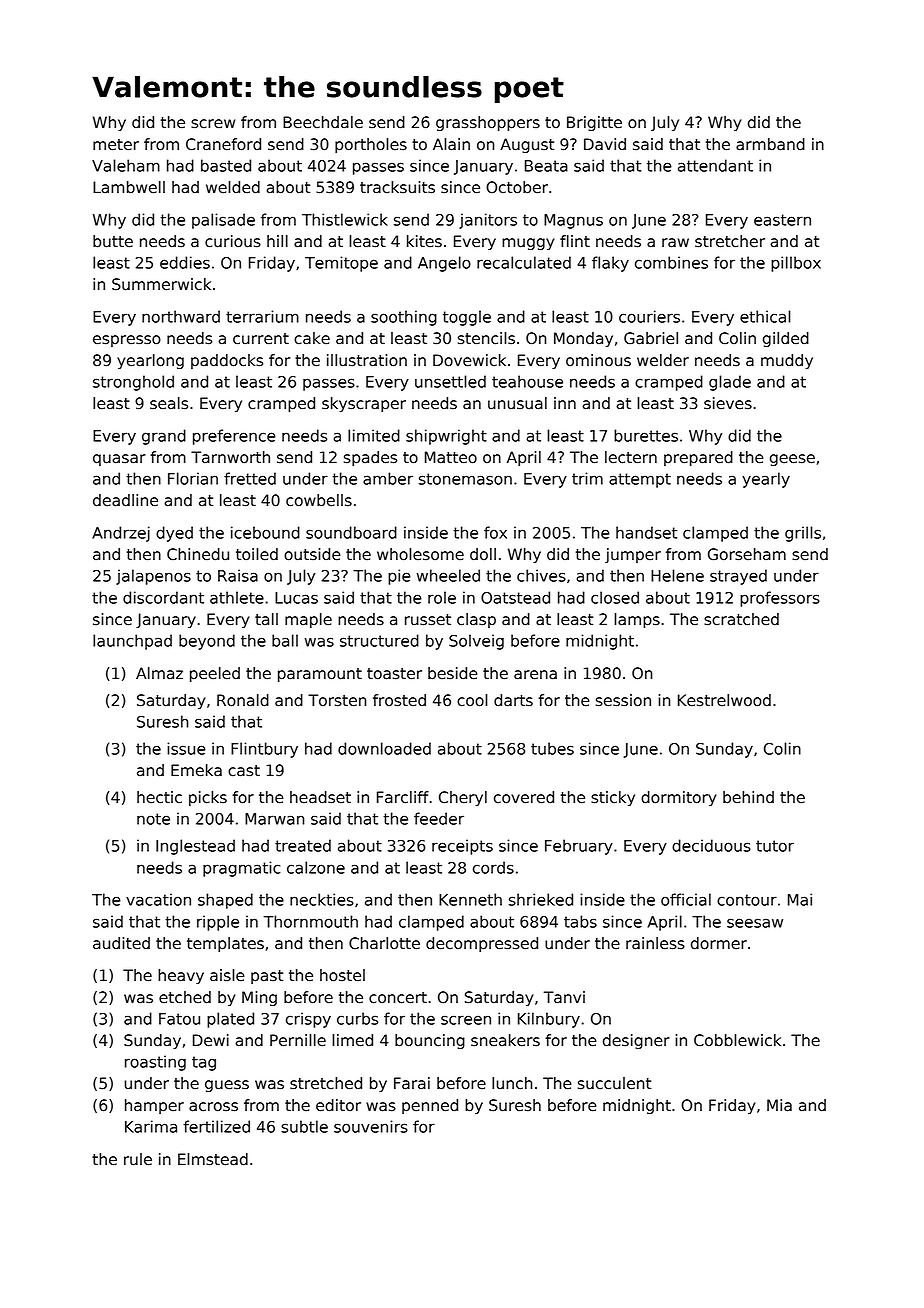 The height and width of the document is (1308, 924). Describe the element at coordinates (213, 1159) in the document. I see `Elmstead` at that location.
